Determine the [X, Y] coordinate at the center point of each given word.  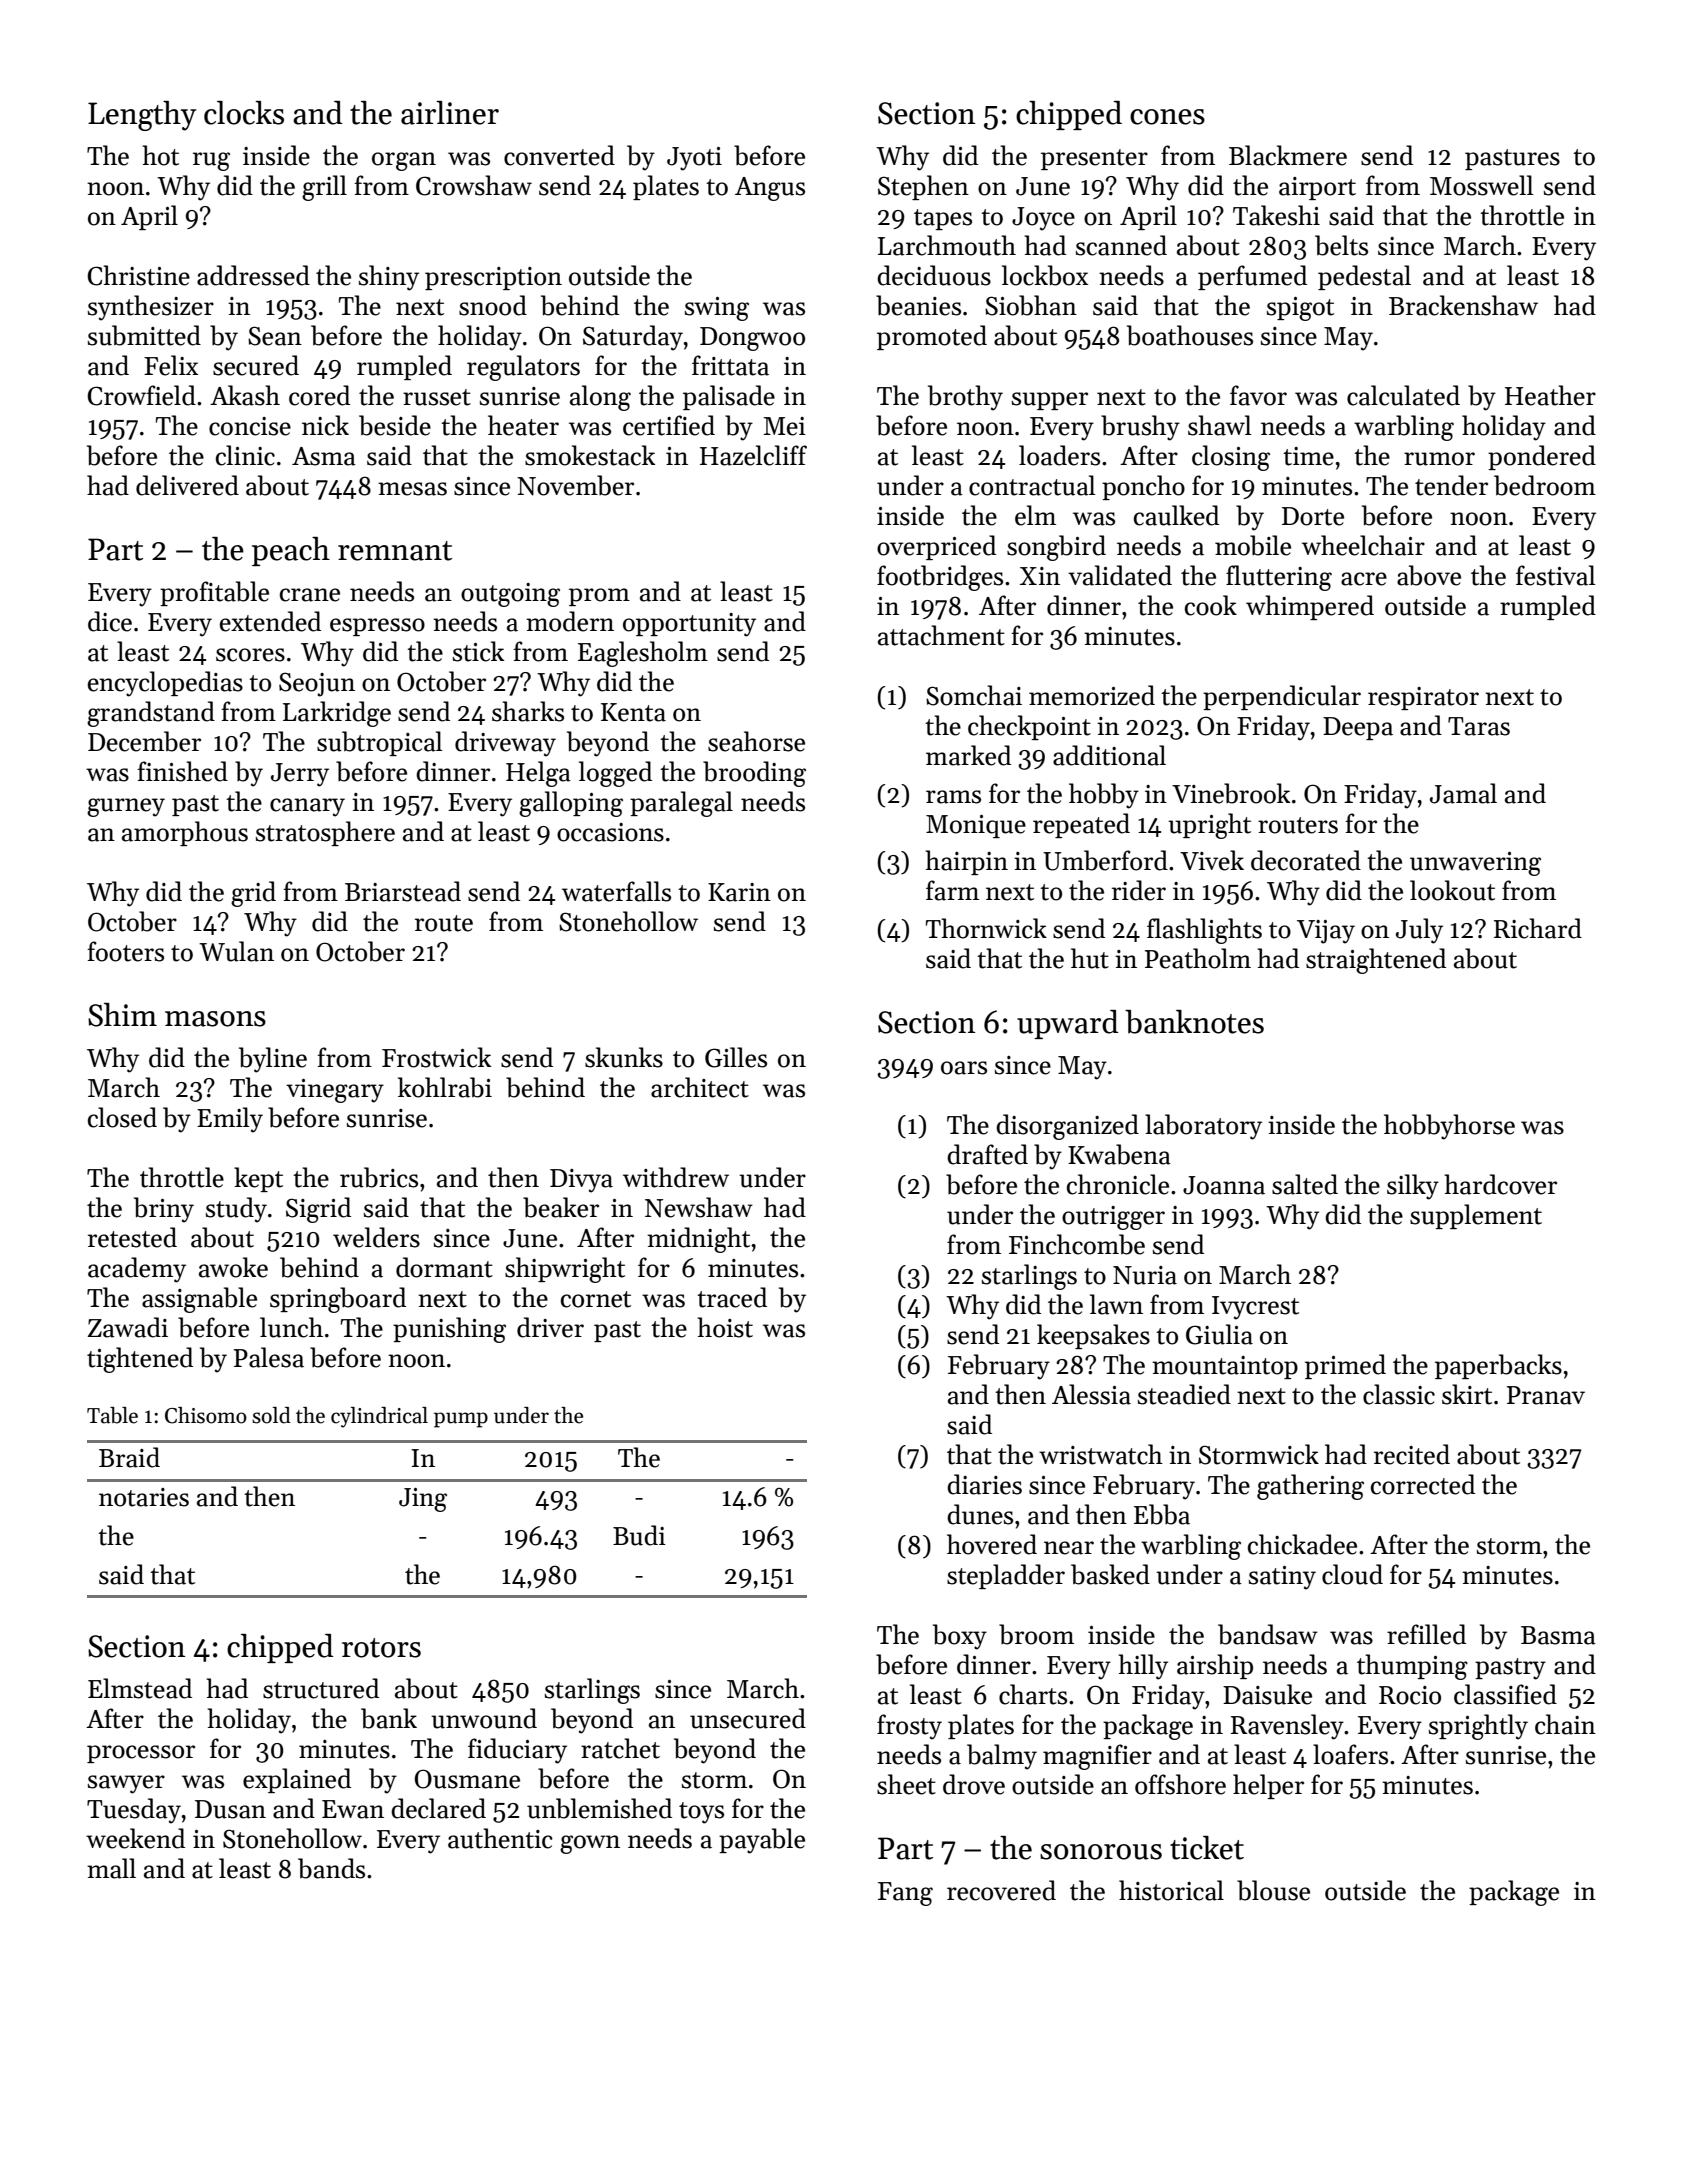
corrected [1423, 1484]
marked [968, 755]
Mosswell [1481, 185]
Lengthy [142, 116]
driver [550, 1327]
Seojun [317, 684]
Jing [423, 1500]
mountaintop [1225, 1367]
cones [1167, 117]
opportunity [689, 625]
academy [137, 1270]
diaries [984, 1484]
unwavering [1475, 864]
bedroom [1545, 485]
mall [111, 1868]
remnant [395, 551]
